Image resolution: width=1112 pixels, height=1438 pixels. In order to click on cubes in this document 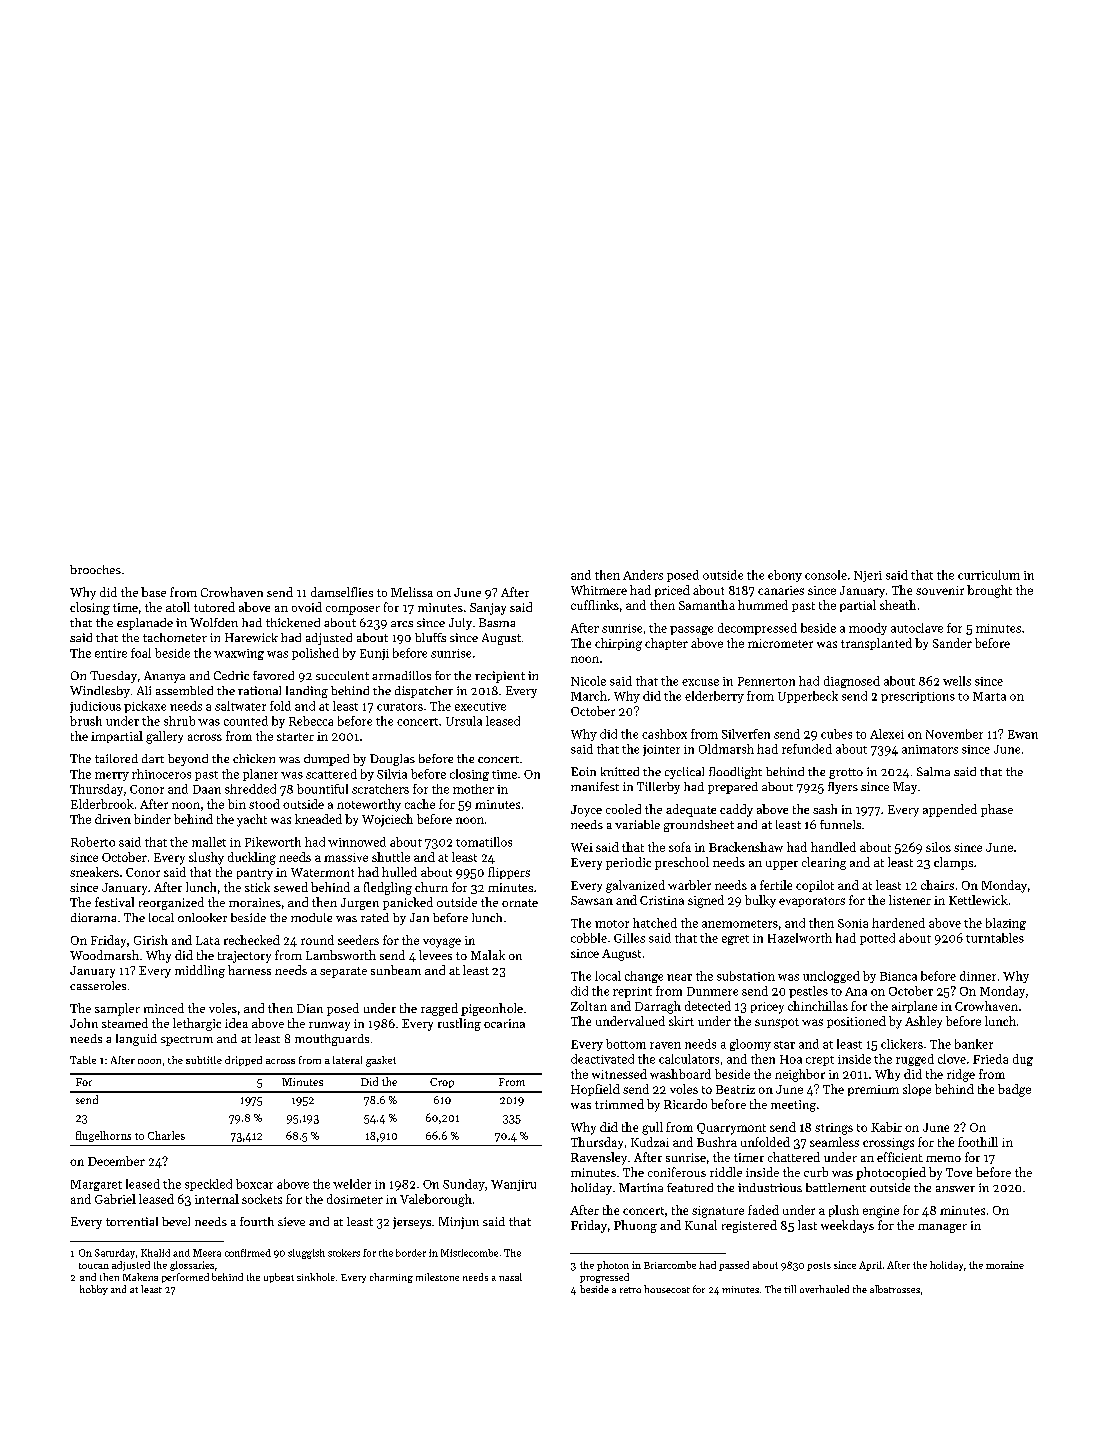, I will do `click(836, 734)`.
